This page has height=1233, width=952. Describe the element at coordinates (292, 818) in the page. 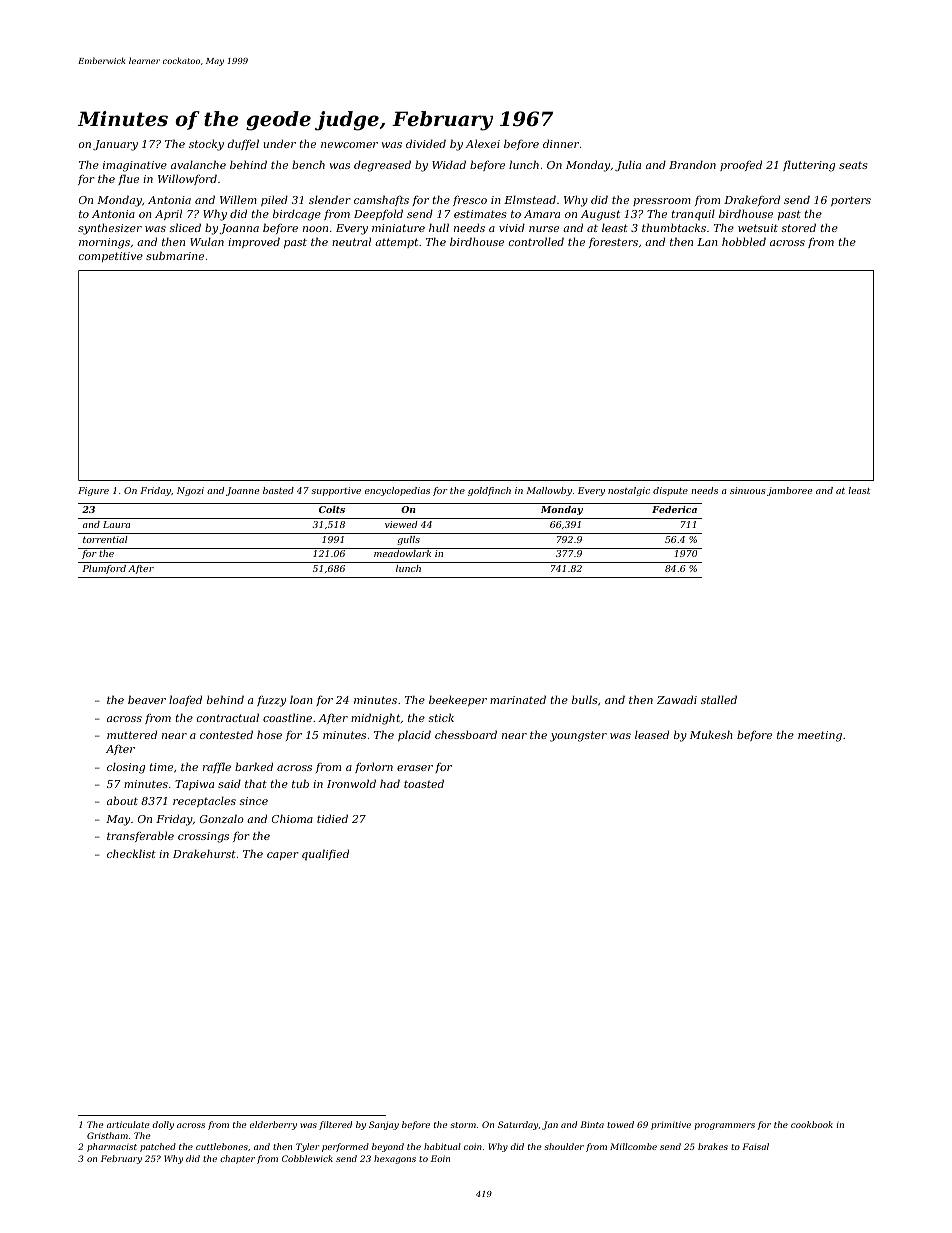

I see `Chioma` at that location.
